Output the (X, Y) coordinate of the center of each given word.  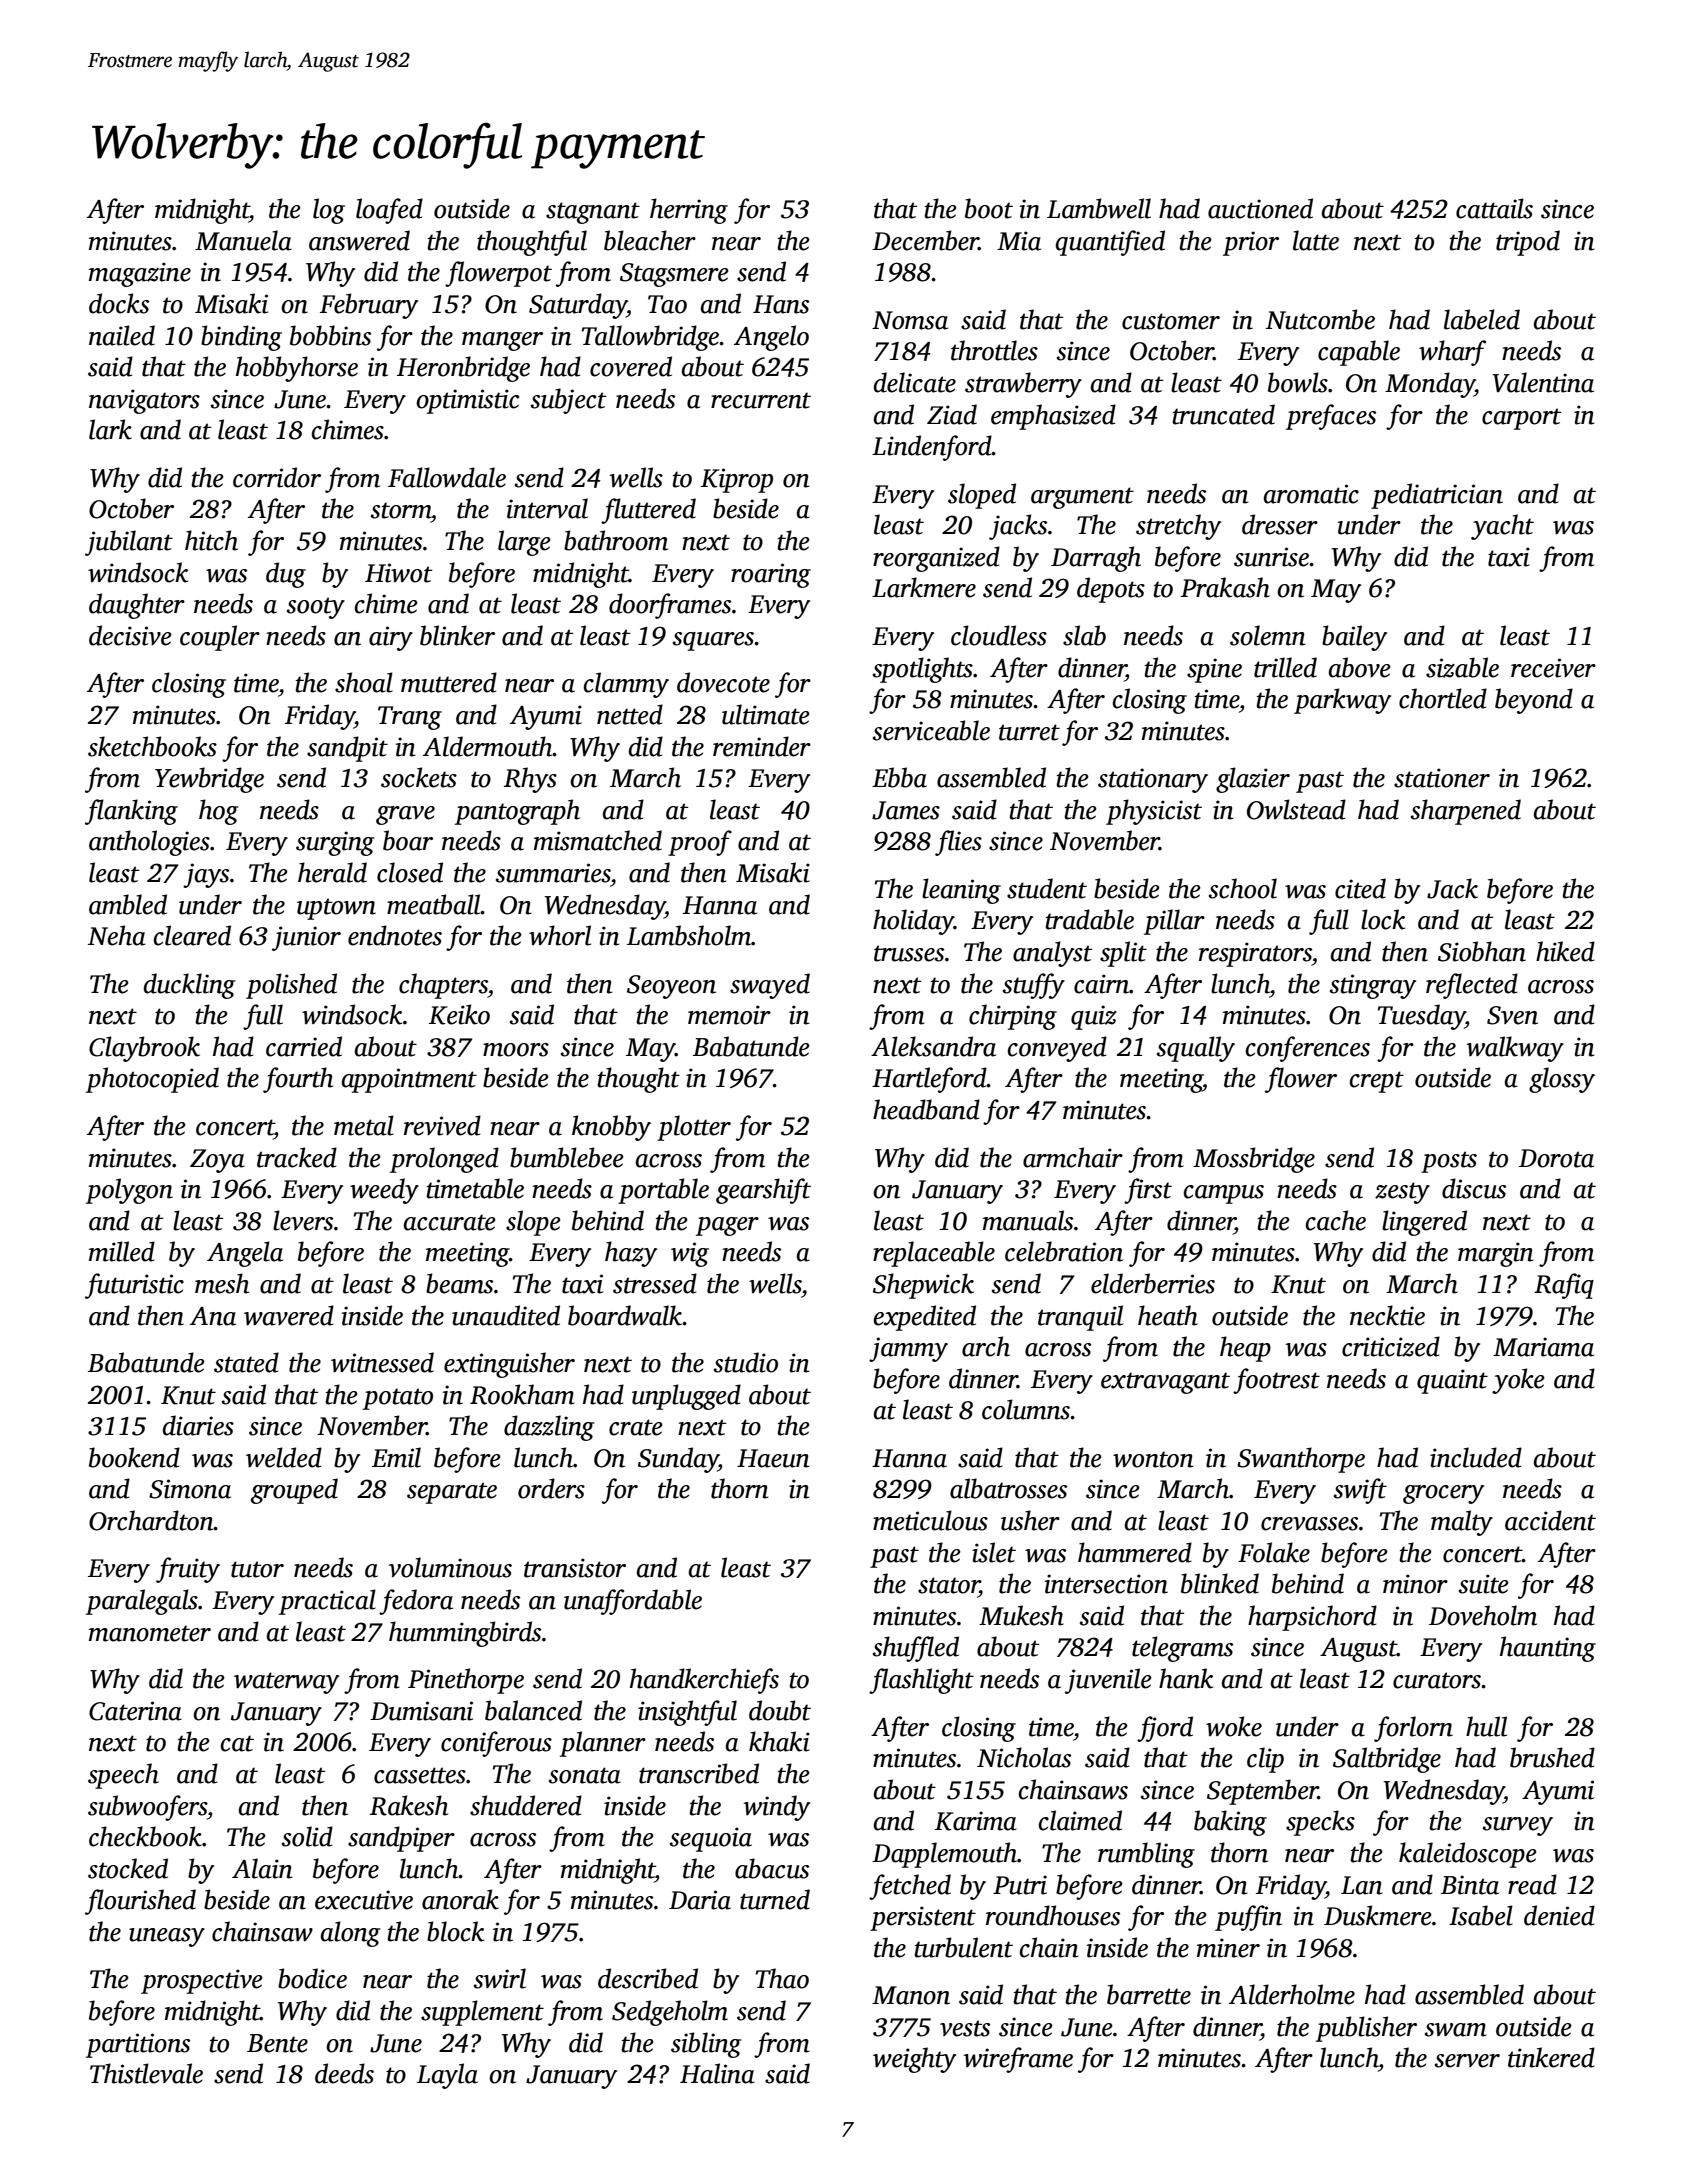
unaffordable (633, 1602)
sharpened (1466, 812)
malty (1462, 1523)
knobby (611, 1128)
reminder (762, 746)
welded (284, 1457)
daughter (137, 606)
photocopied (152, 1080)
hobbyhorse (297, 369)
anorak (460, 1899)
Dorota (1556, 1158)
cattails (1494, 208)
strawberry (1023, 385)
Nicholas (1024, 1757)
